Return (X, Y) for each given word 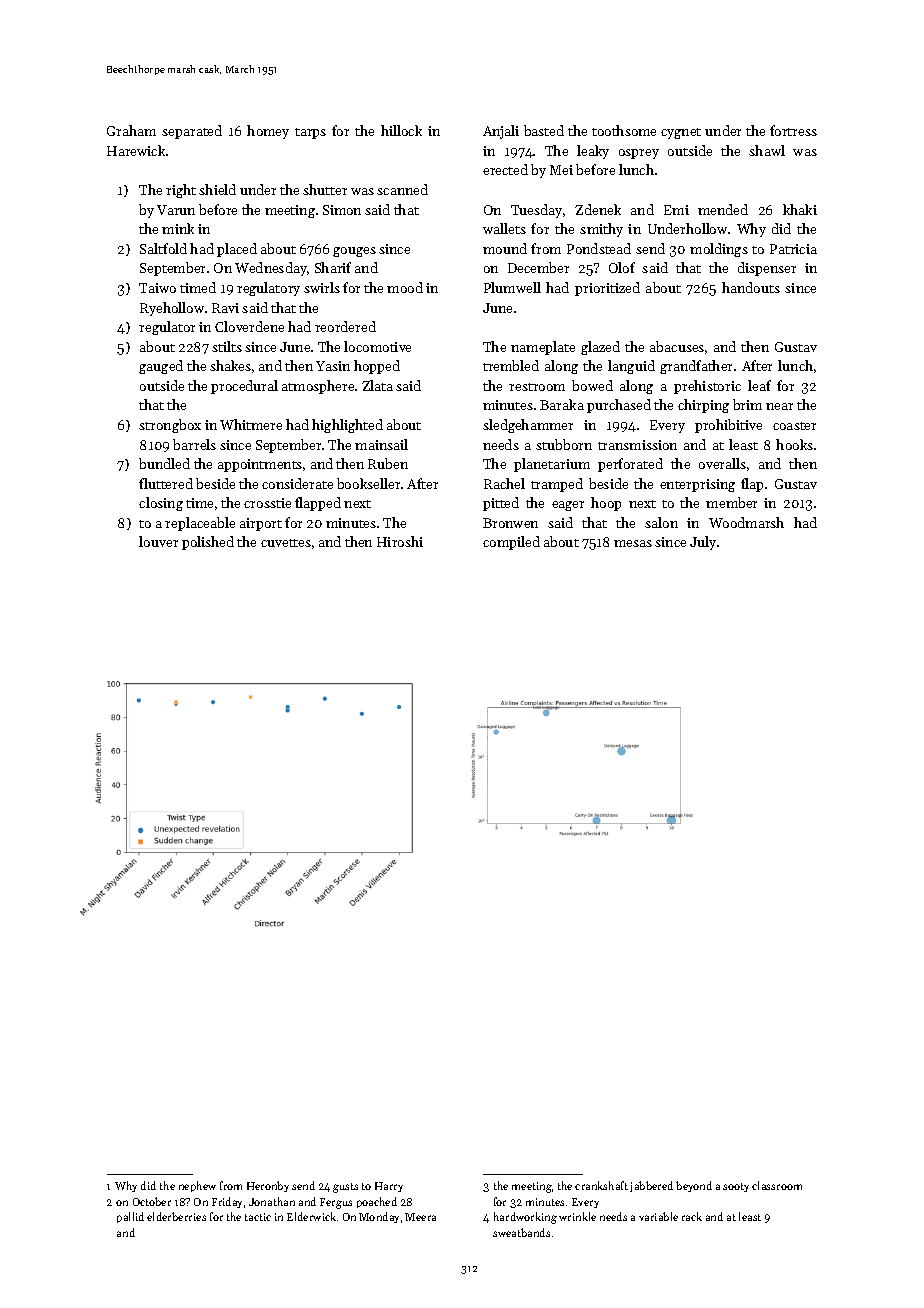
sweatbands (521, 1232)
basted (544, 130)
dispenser (767, 269)
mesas (633, 543)
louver (158, 541)
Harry (389, 1187)
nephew (197, 1186)
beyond (694, 1186)
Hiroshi (400, 541)
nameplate (543, 348)
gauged (161, 367)
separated (192, 132)
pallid (130, 1217)
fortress (793, 130)
